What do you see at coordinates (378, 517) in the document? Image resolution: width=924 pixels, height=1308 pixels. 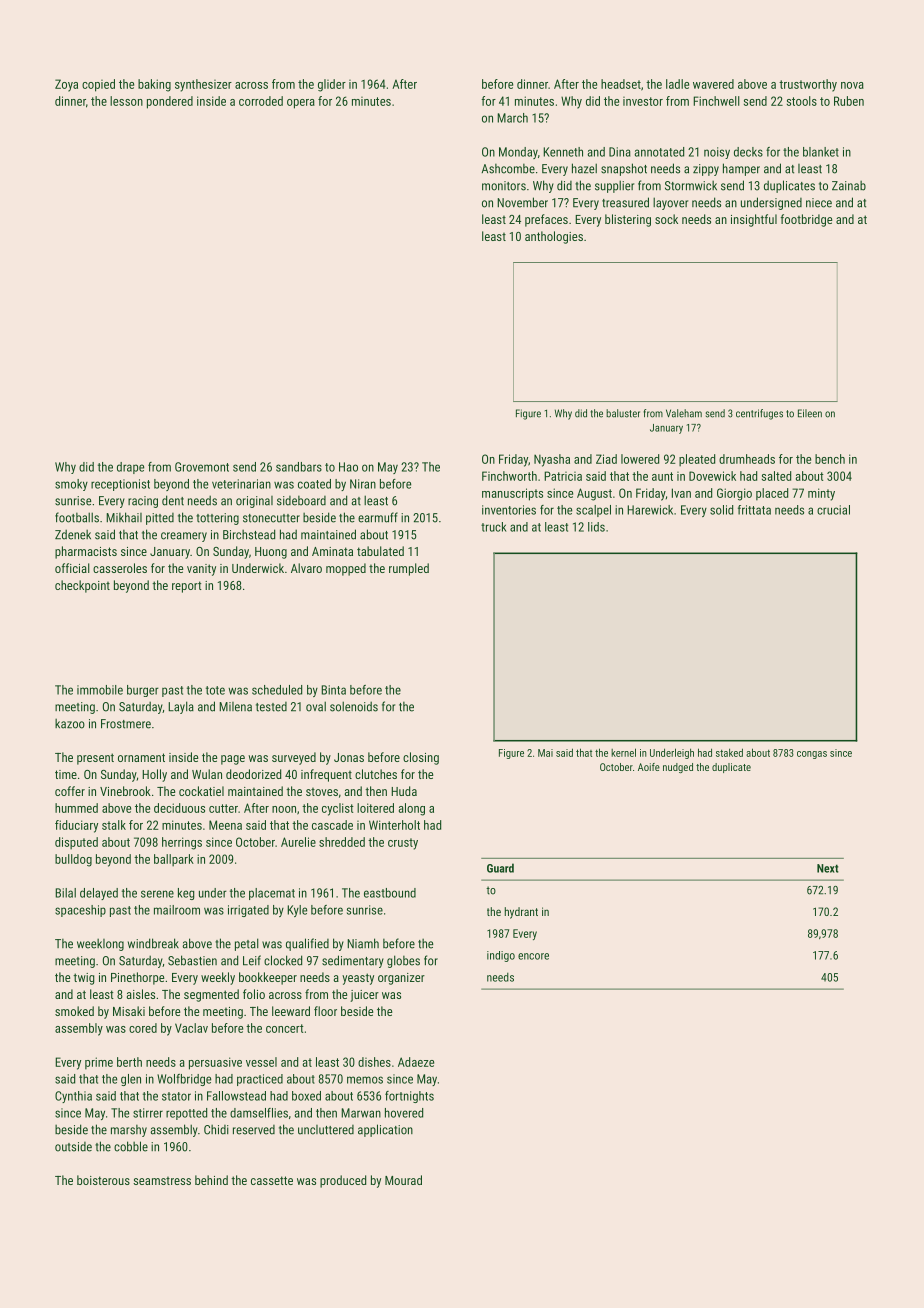 I see `earmuff` at bounding box center [378, 517].
